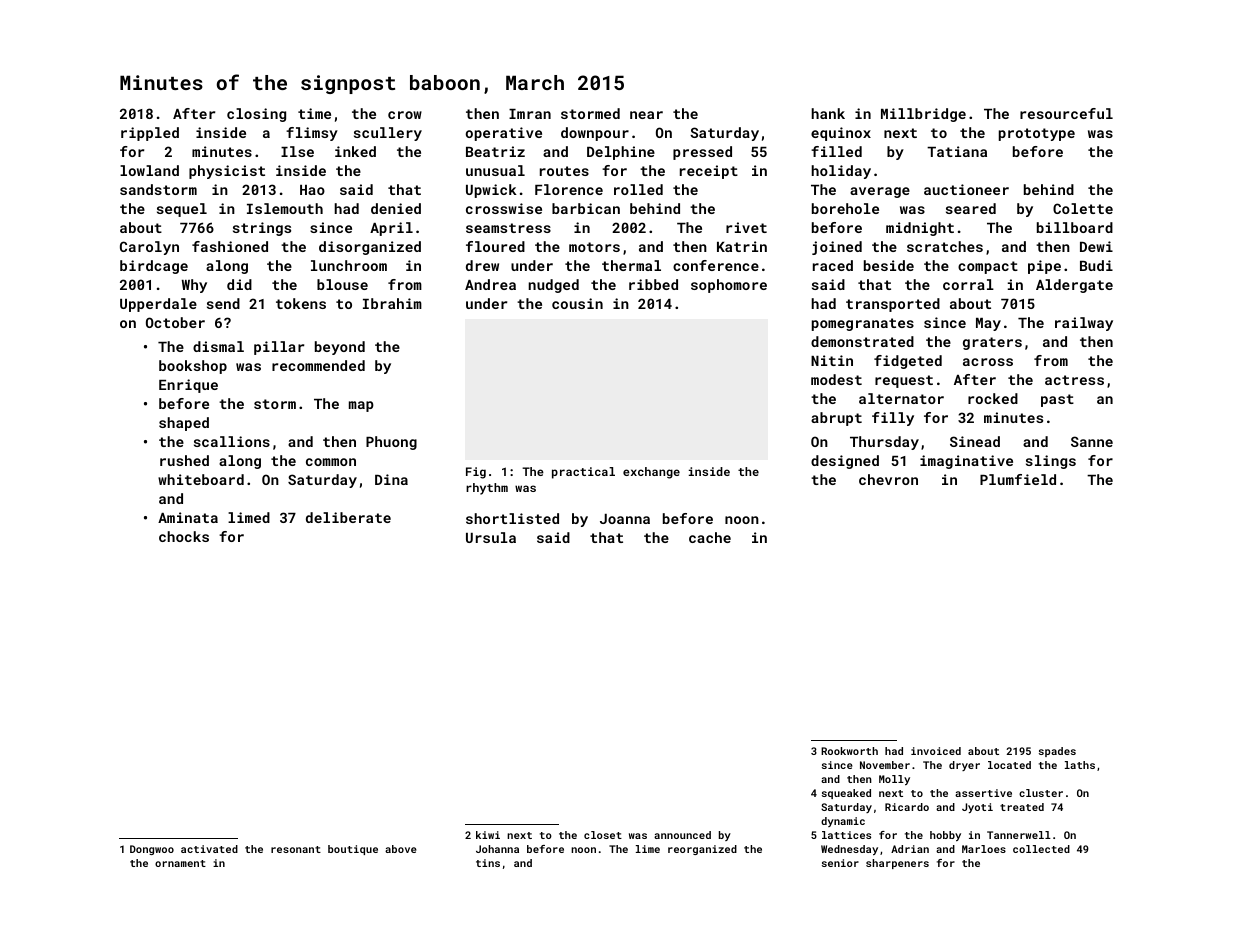 Image resolution: width=1233 pixels, height=952 pixels. What do you see at coordinates (1018, 479) in the page?
I see `Plumfield` at bounding box center [1018, 479].
